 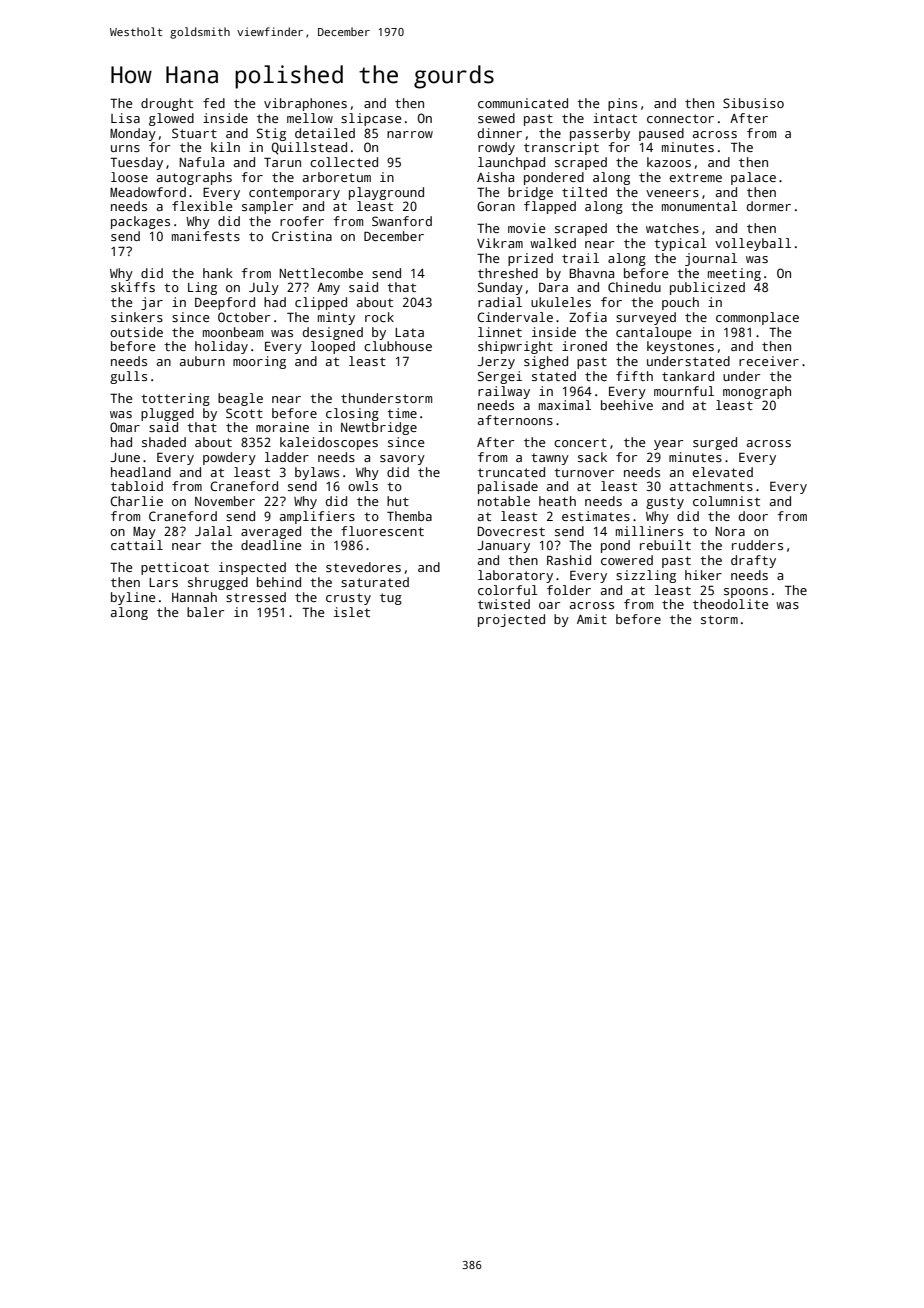 I want to click on narrow, so click(x=410, y=134).
